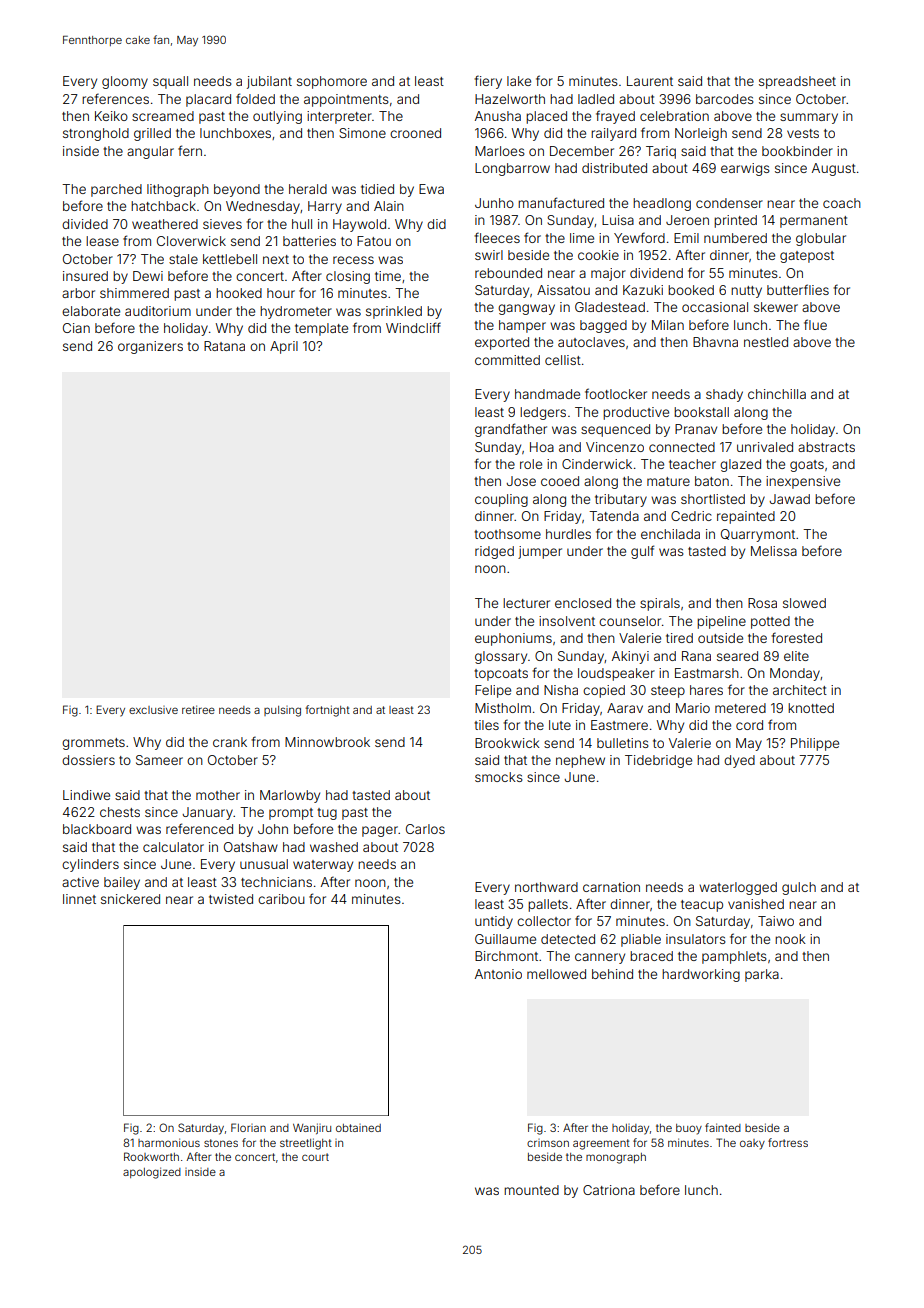 The height and width of the page is (1308, 924). What do you see at coordinates (93, 744) in the page?
I see `grommets` at bounding box center [93, 744].
